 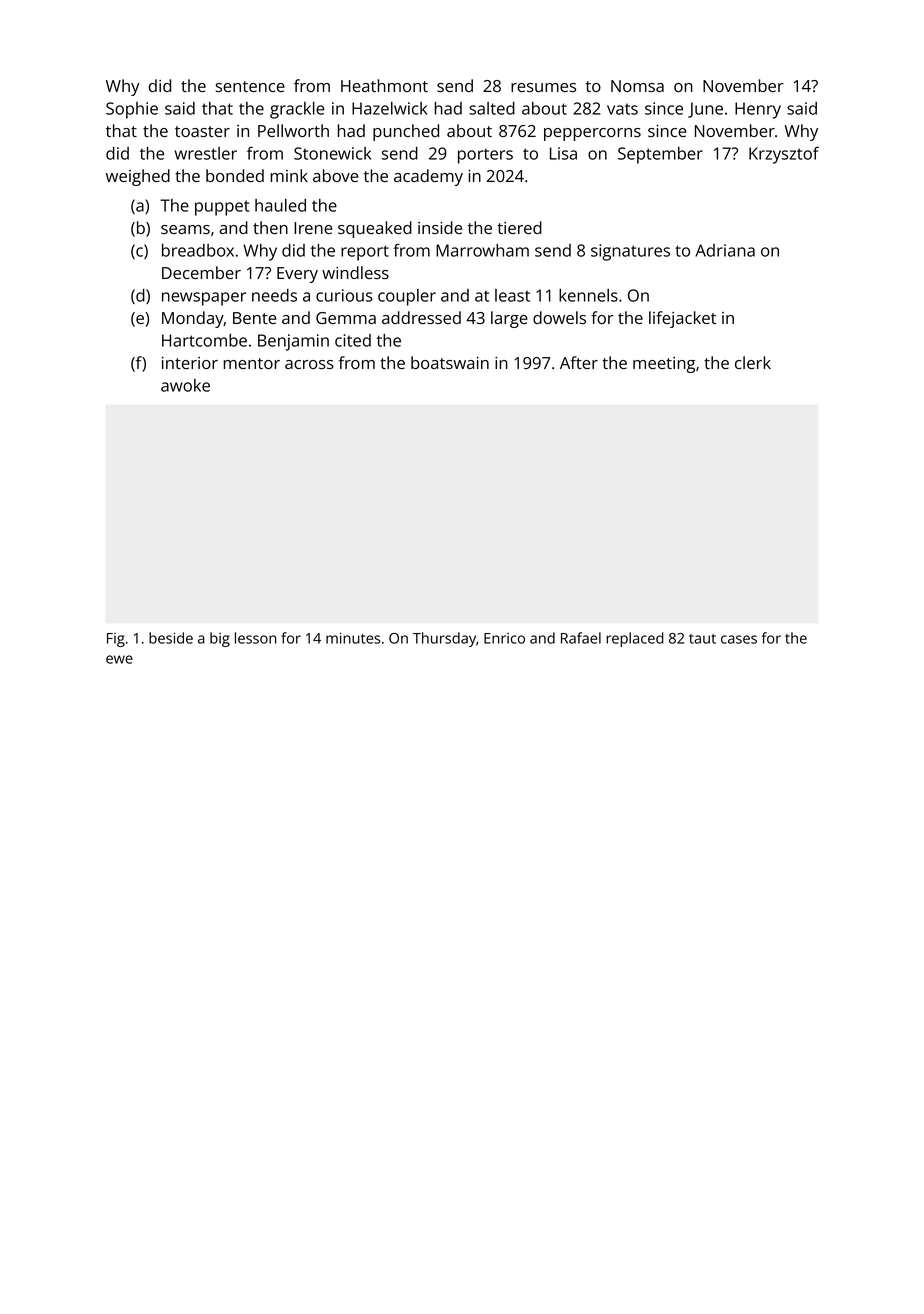 I want to click on sentence, so click(x=250, y=86).
